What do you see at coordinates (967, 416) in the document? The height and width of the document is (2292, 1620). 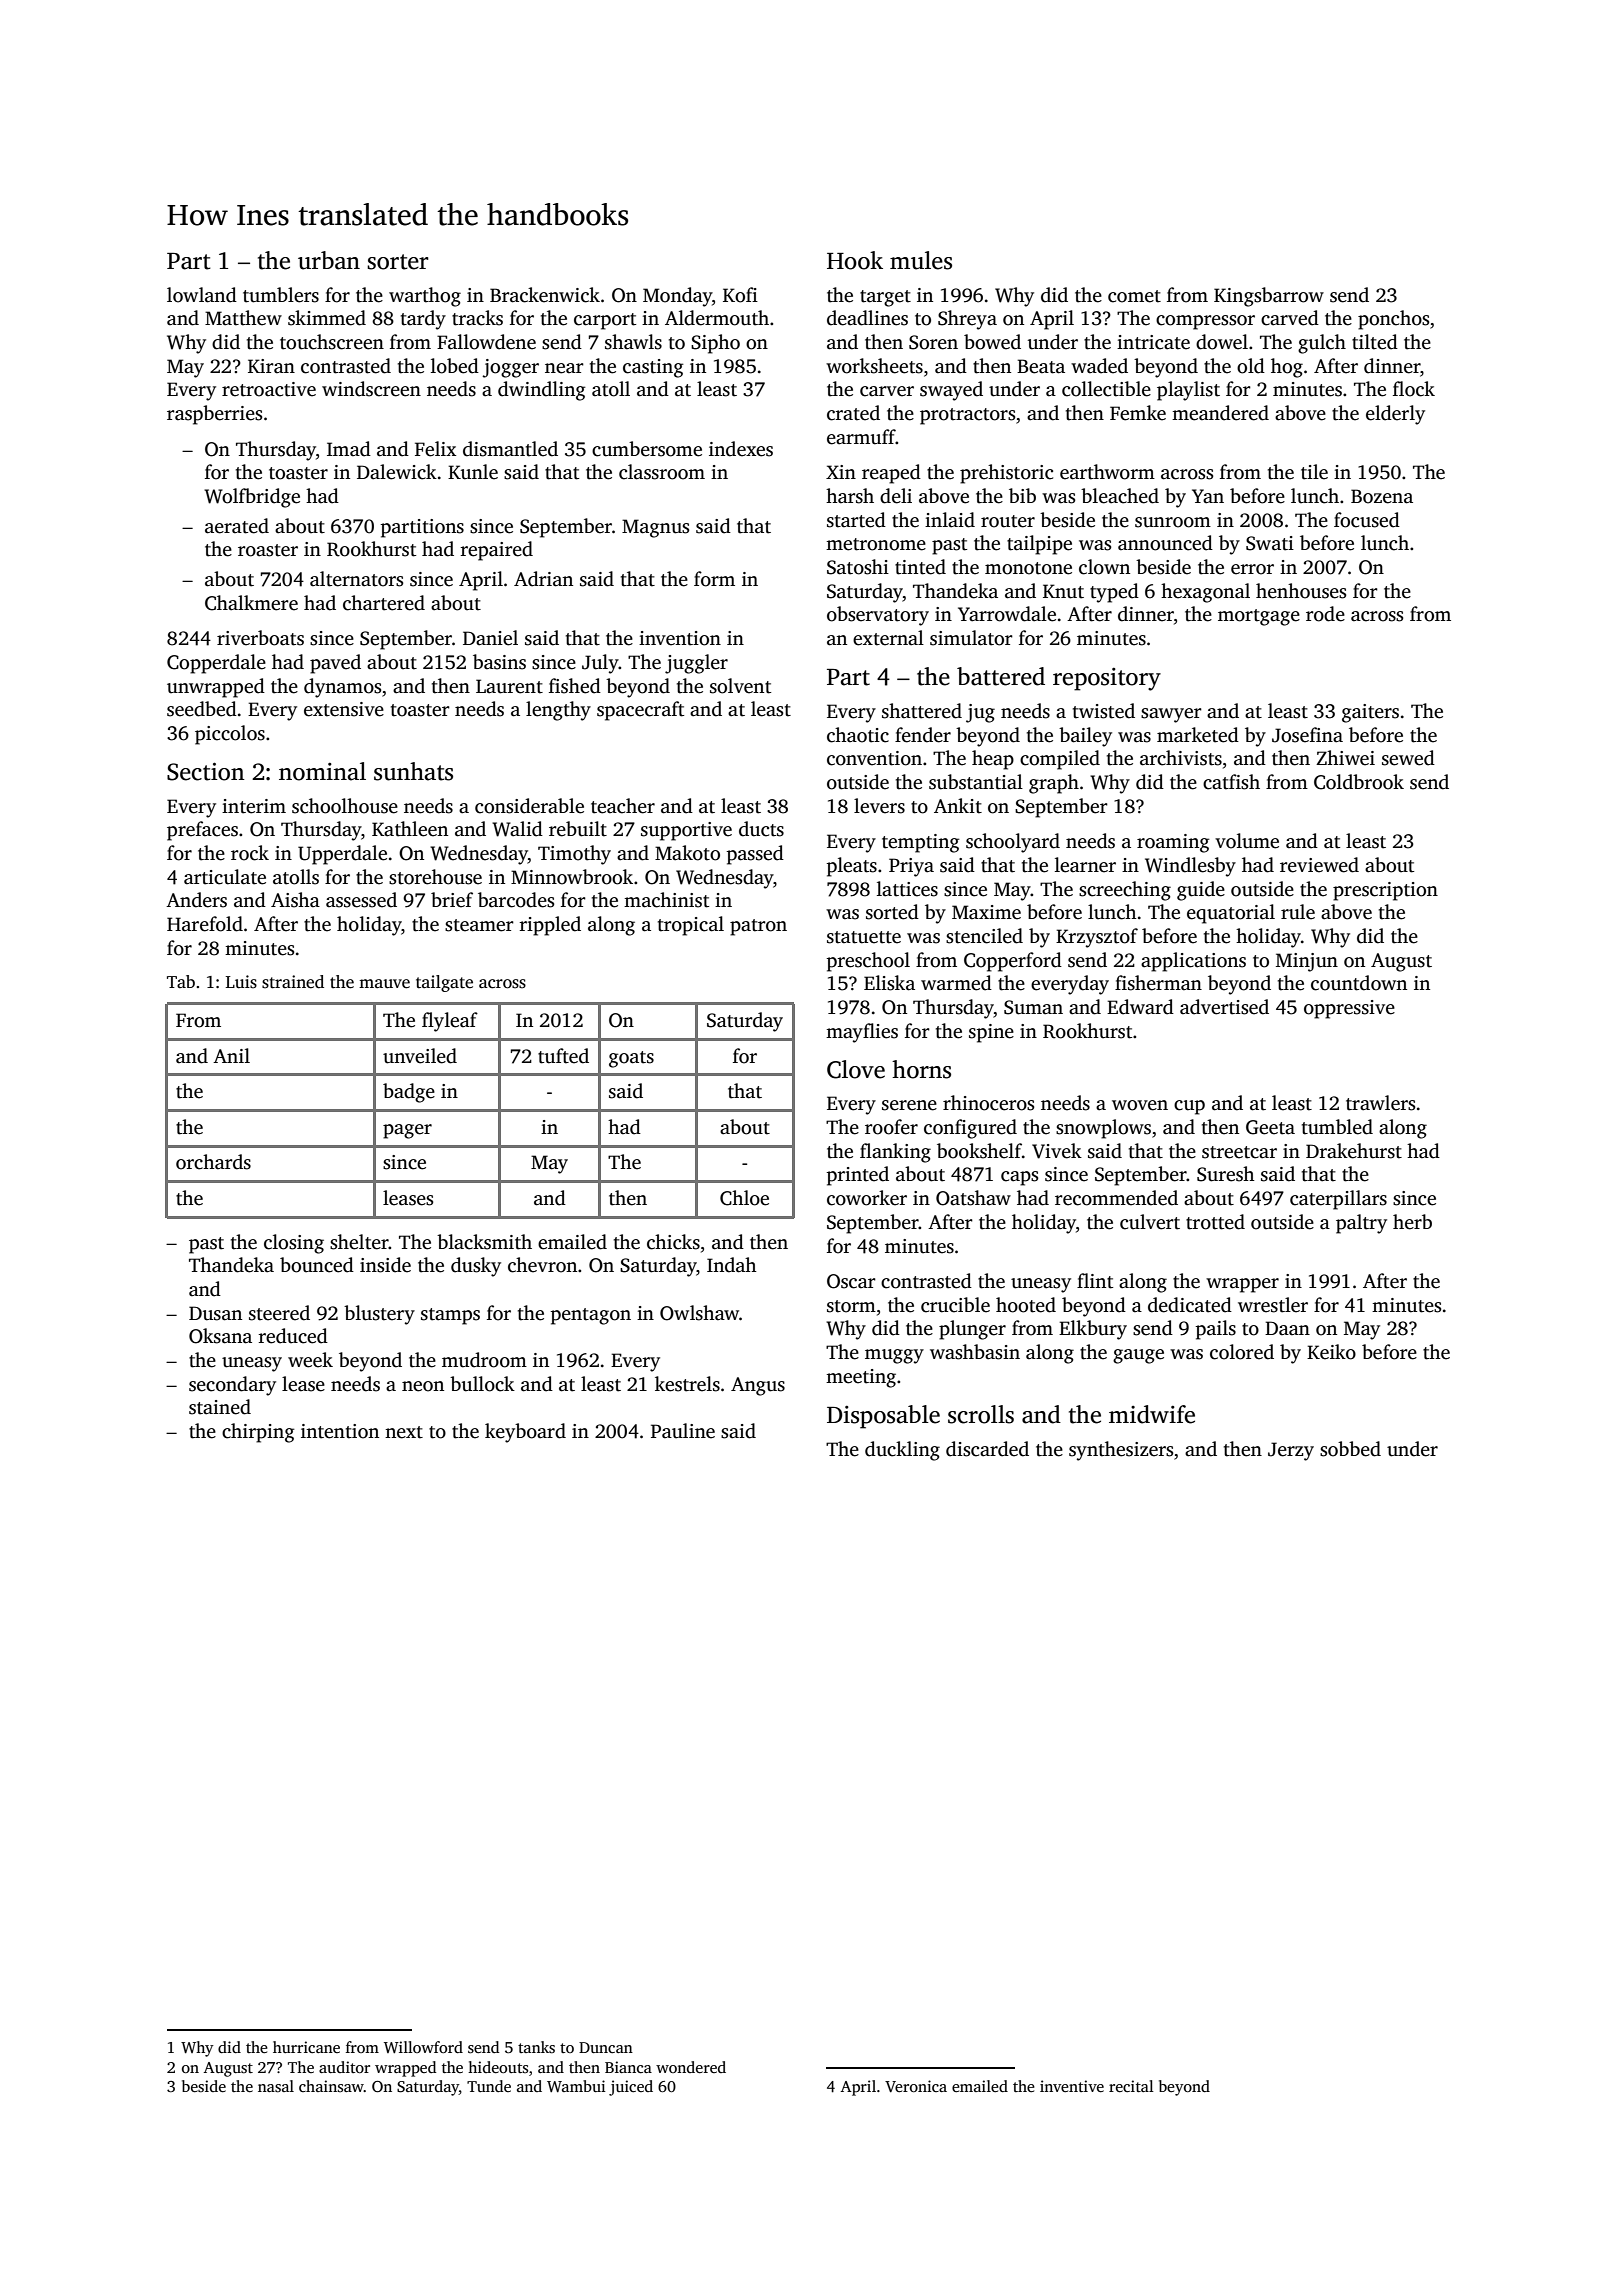 I see `protractors` at bounding box center [967, 416].
